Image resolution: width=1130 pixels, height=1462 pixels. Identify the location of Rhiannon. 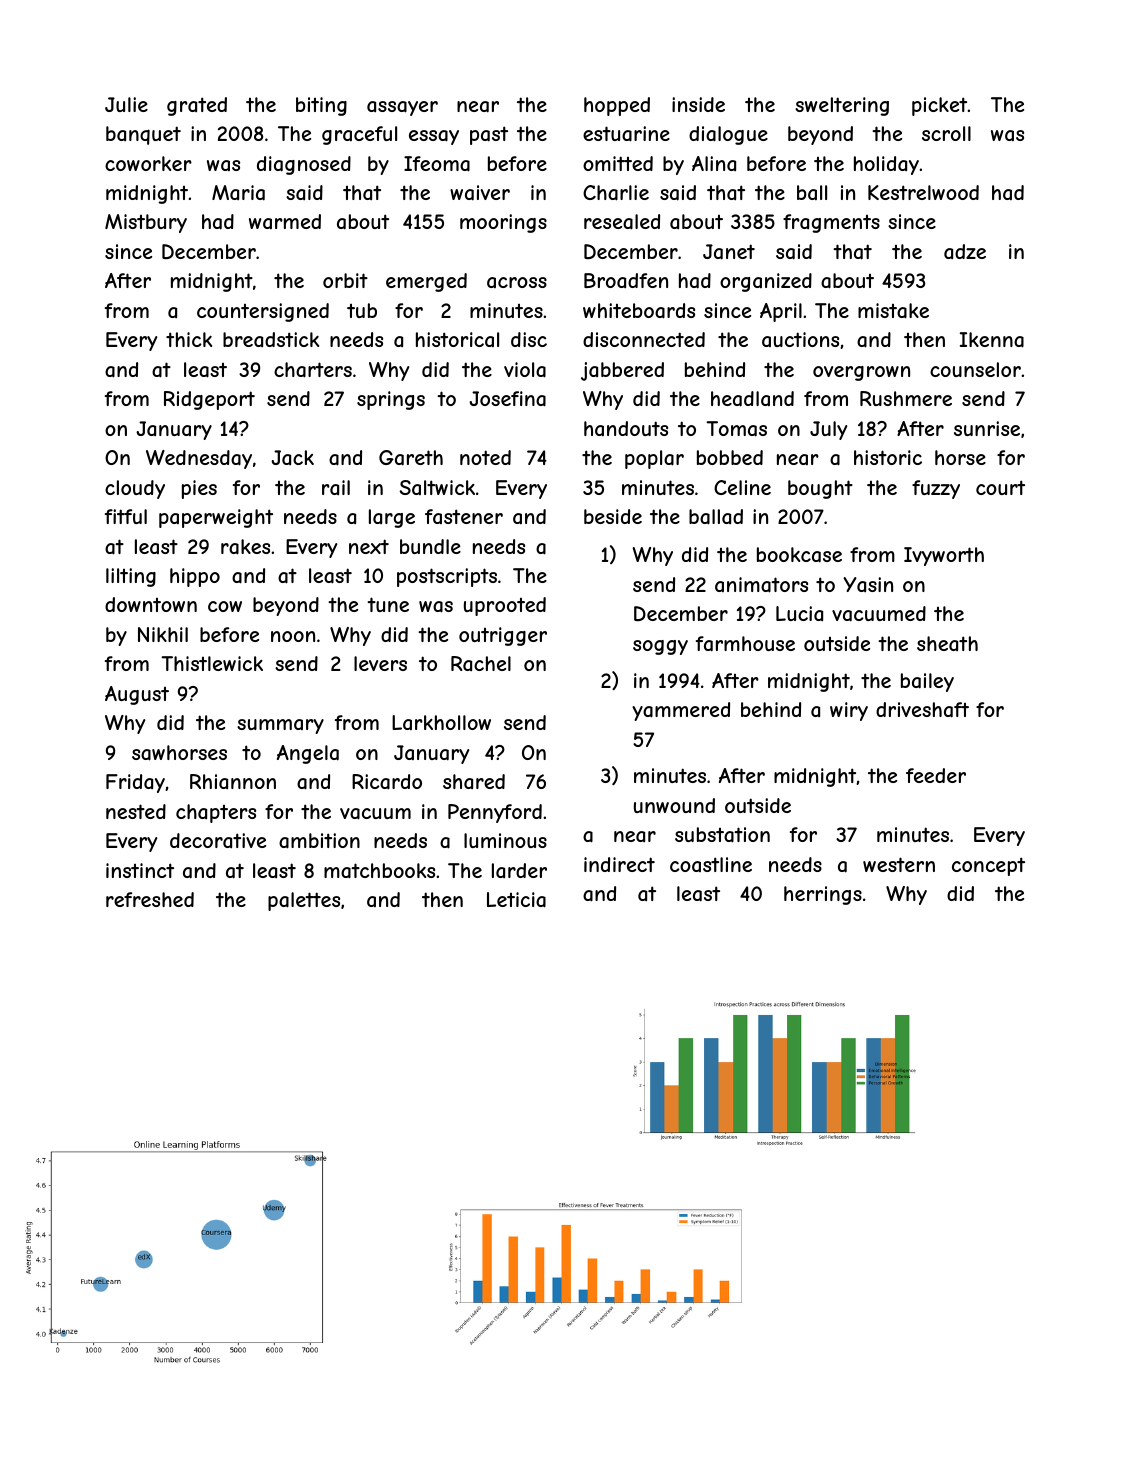
(233, 781).
